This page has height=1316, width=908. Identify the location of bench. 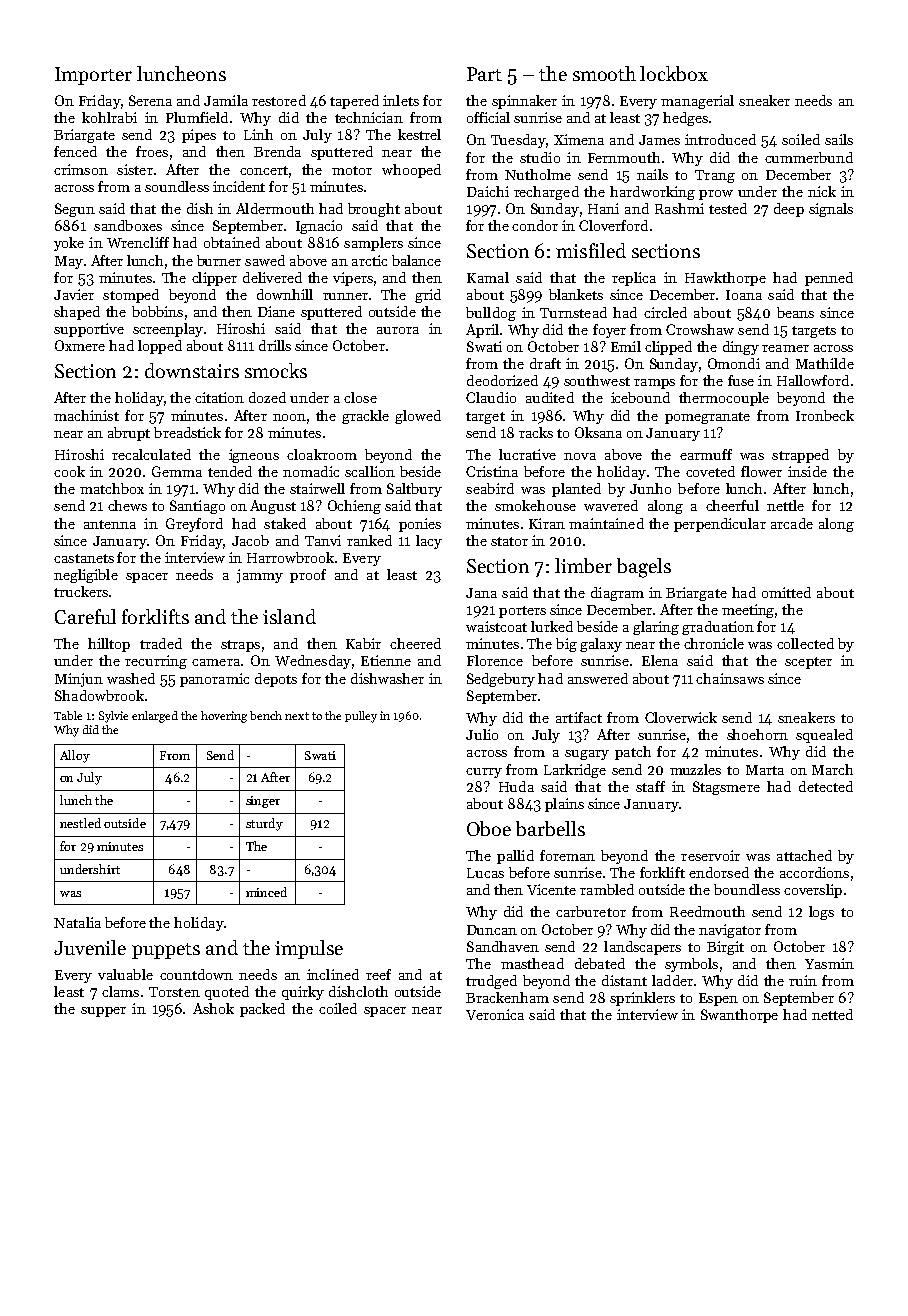
(266, 715).
